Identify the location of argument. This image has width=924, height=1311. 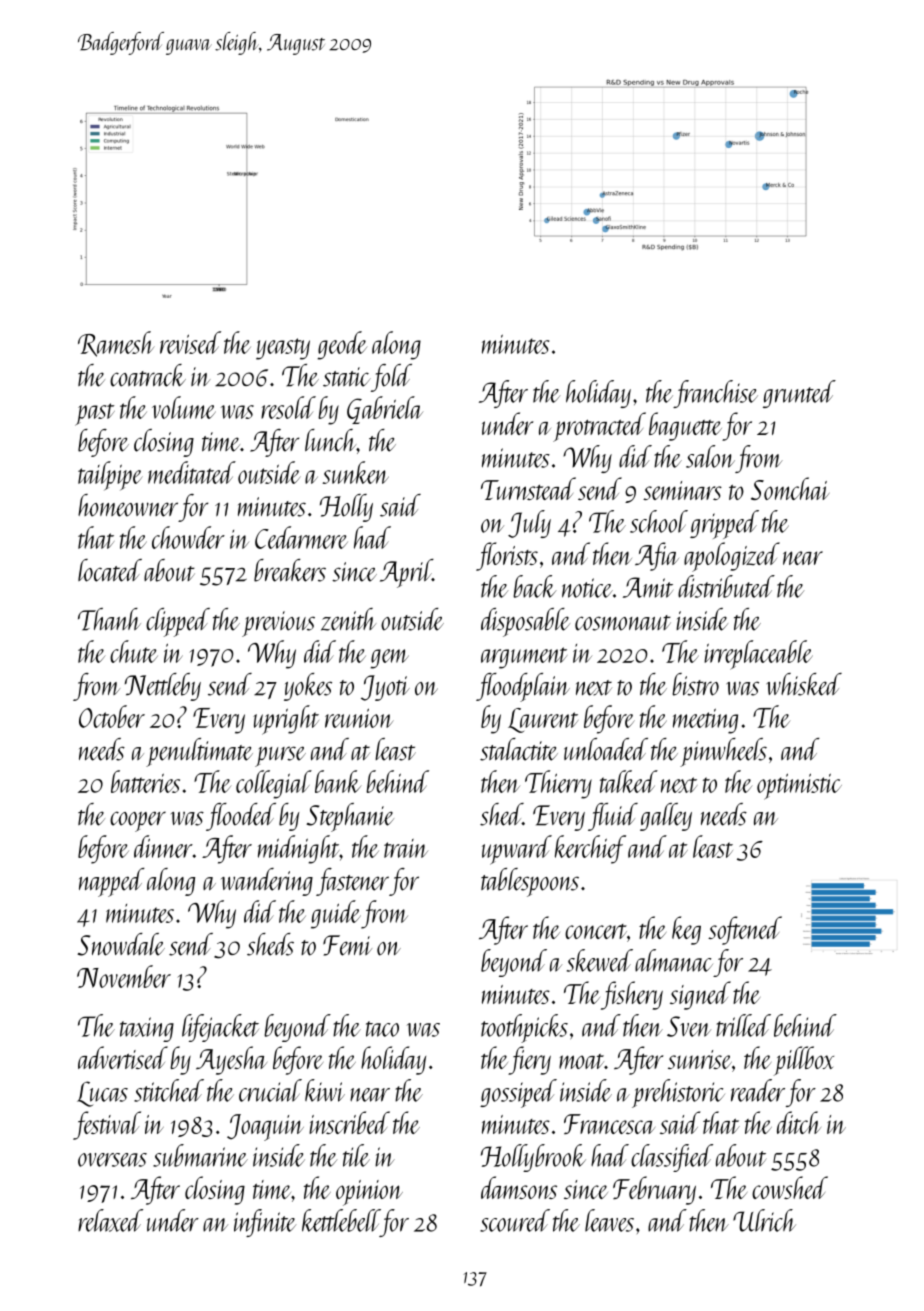
(524, 658).
